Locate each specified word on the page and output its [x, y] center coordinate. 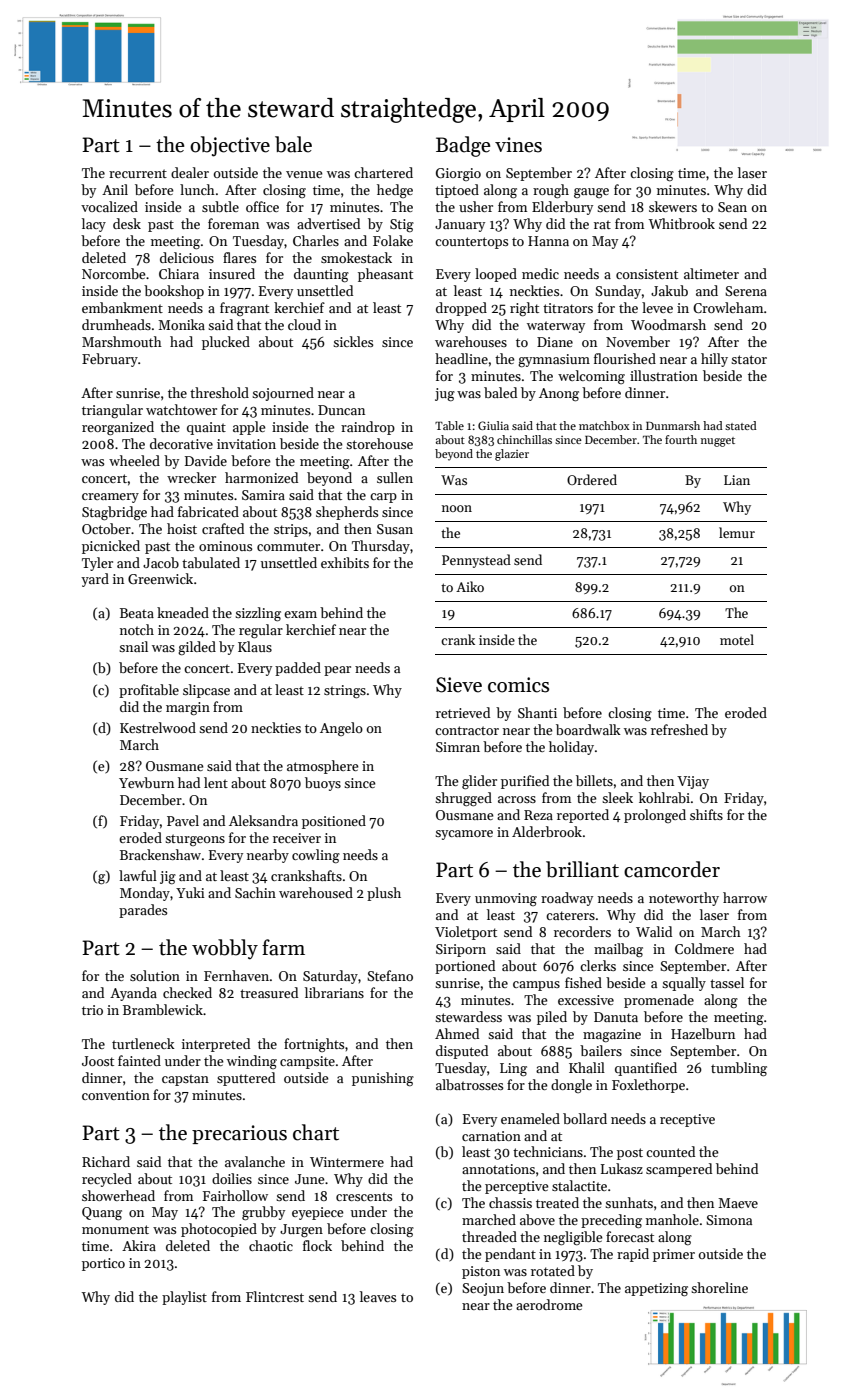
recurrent [138, 173]
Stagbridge [114, 513]
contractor [467, 730]
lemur [737, 532]
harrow [745, 897]
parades [143, 911]
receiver [297, 838]
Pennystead [476, 561]
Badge [463, 146]
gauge [591, 193]
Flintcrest [275, 1296]
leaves [378, 1296]
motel [737, 639]
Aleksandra [263, 820]
